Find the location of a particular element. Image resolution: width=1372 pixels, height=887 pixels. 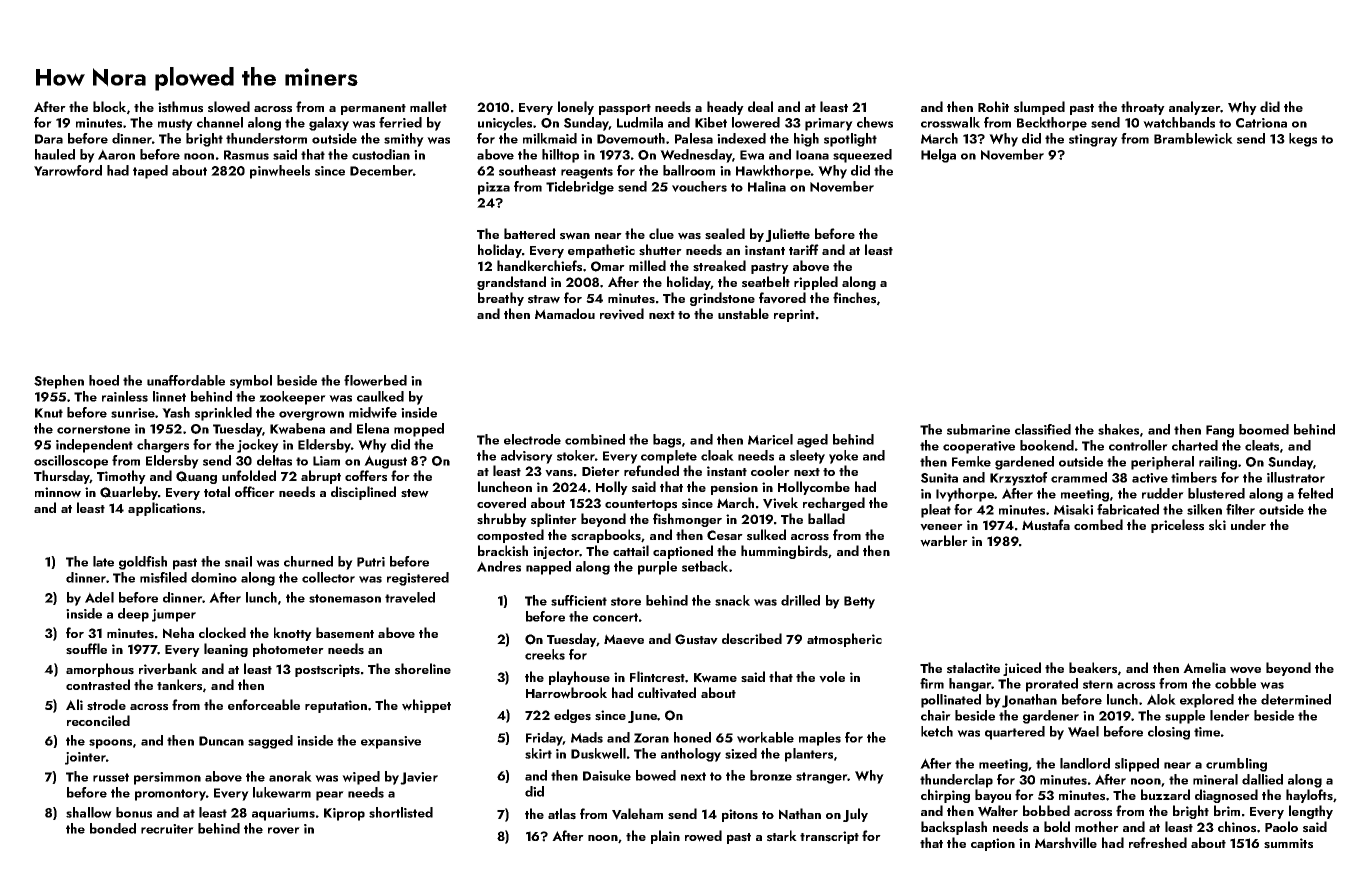

deal is located at coordinates (760, 106).
